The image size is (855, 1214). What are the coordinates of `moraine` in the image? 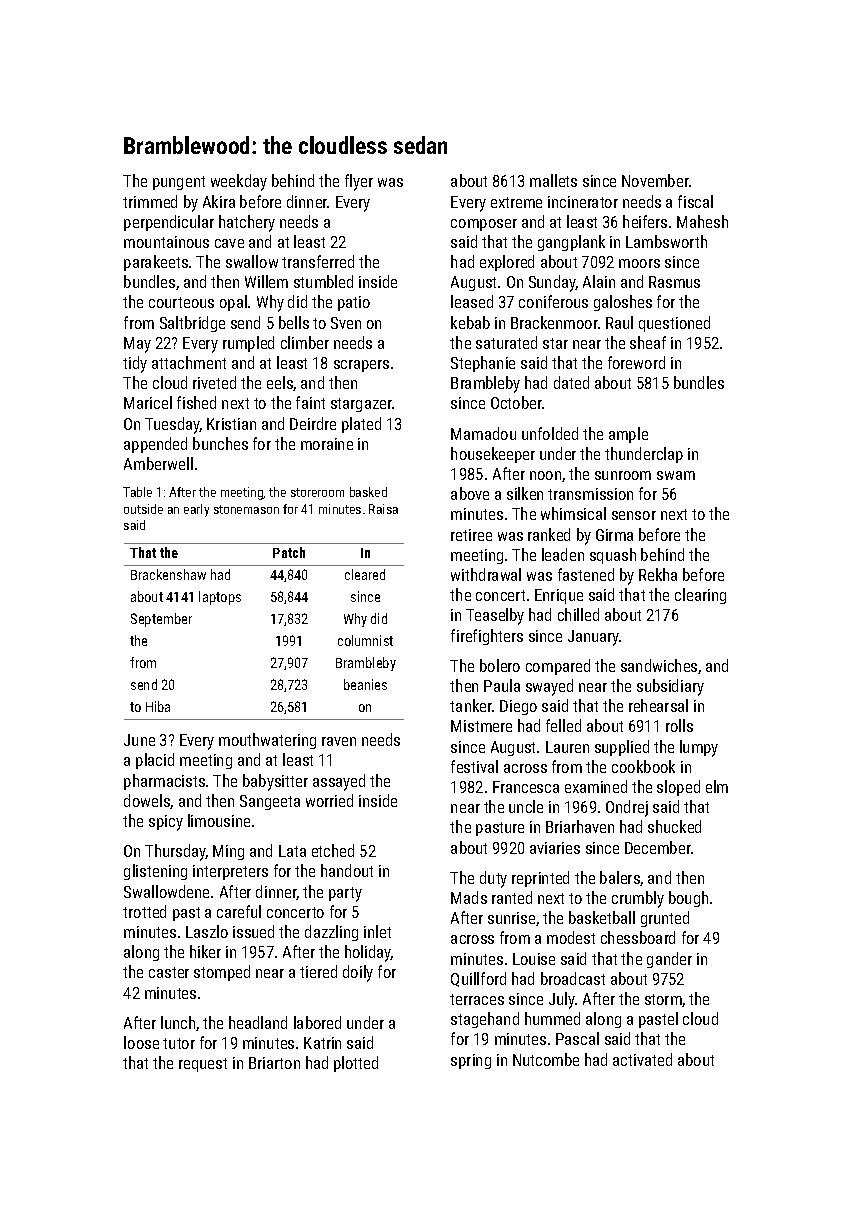 It's located at (327, 444).
